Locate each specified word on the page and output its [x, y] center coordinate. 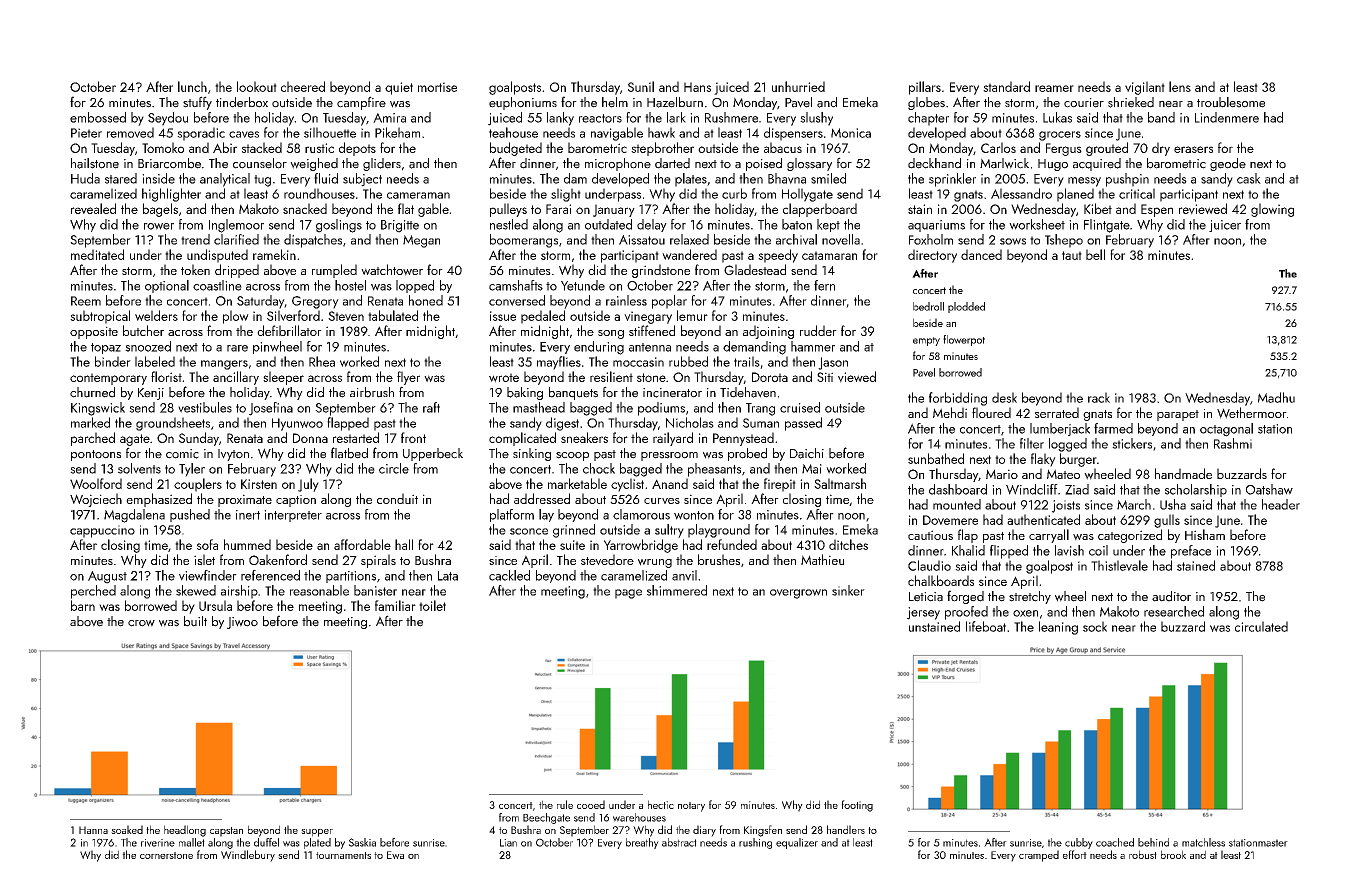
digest [562, 424]
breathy [642, 843]
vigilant [1145, 88]
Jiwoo [242, 623]
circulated [1261, 626]
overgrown [798, 594]
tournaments [343, 855]
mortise [437, 87]
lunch [192, 86]
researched [1174, 611]
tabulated [393, 315]
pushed [190, 515]
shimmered [677, 590]
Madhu [1276, 397]
